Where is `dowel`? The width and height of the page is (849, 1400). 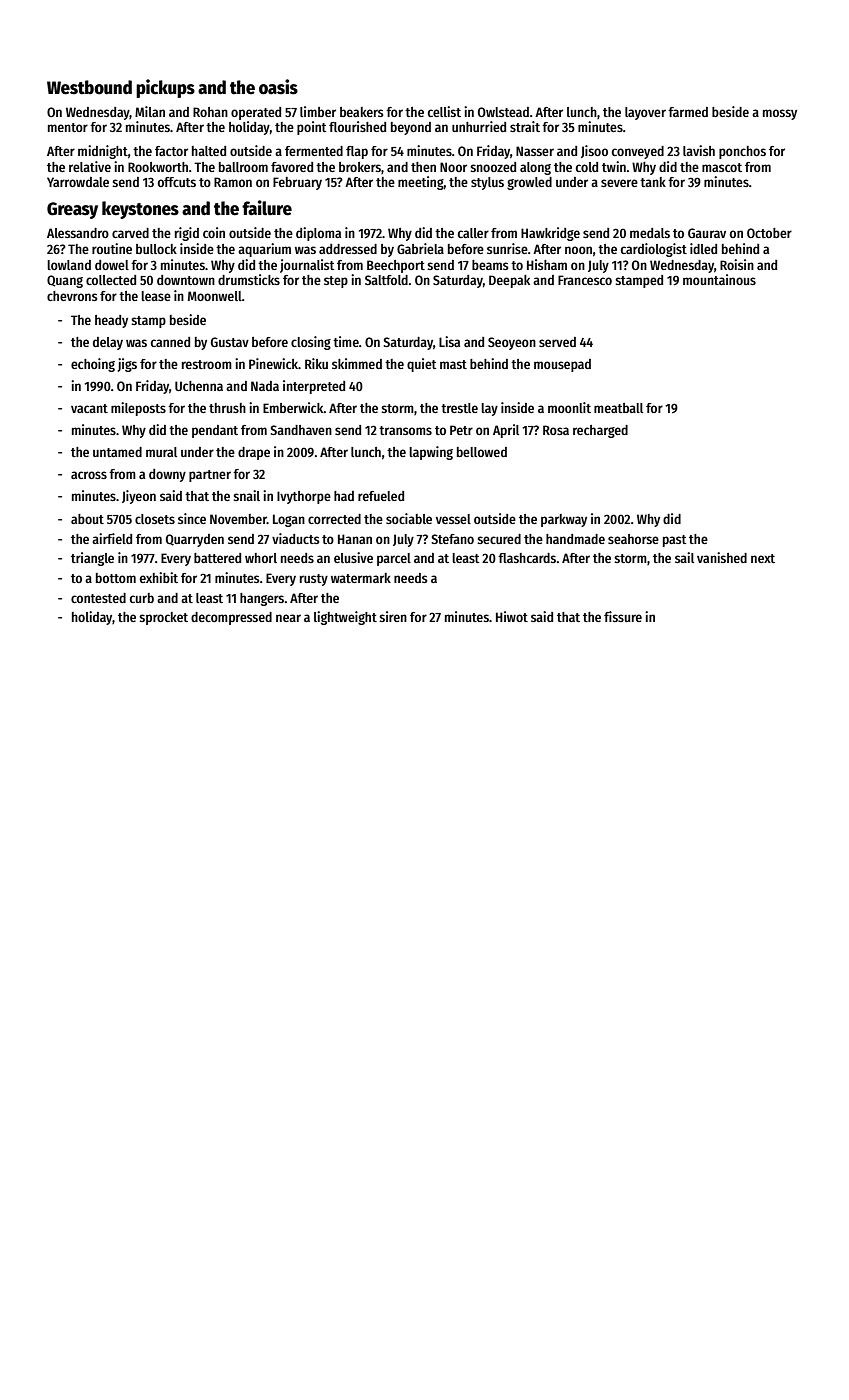
dowel is located at coordinates (112, 265).
